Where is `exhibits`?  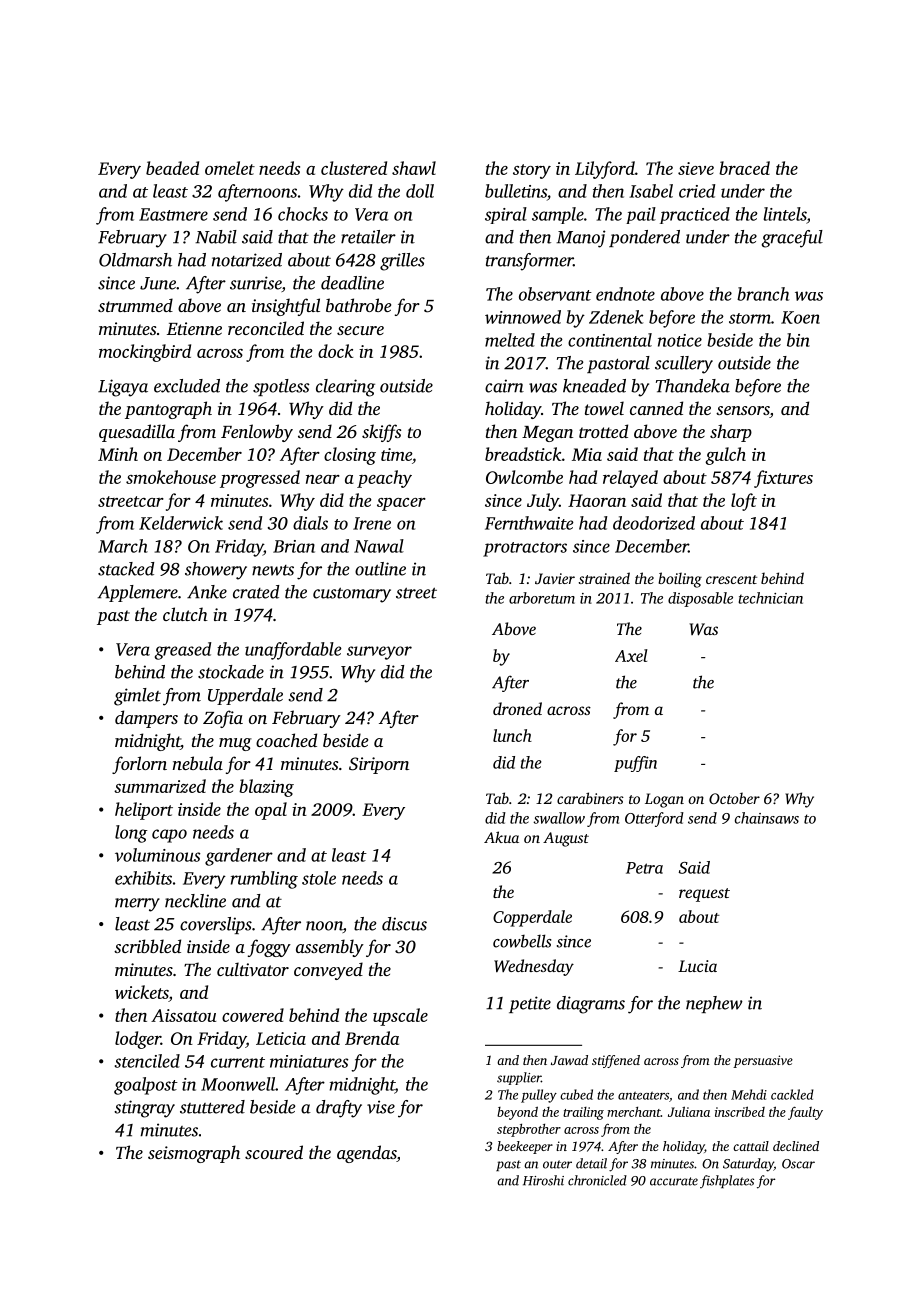
exhibits is located at coordinates (143, 878).
